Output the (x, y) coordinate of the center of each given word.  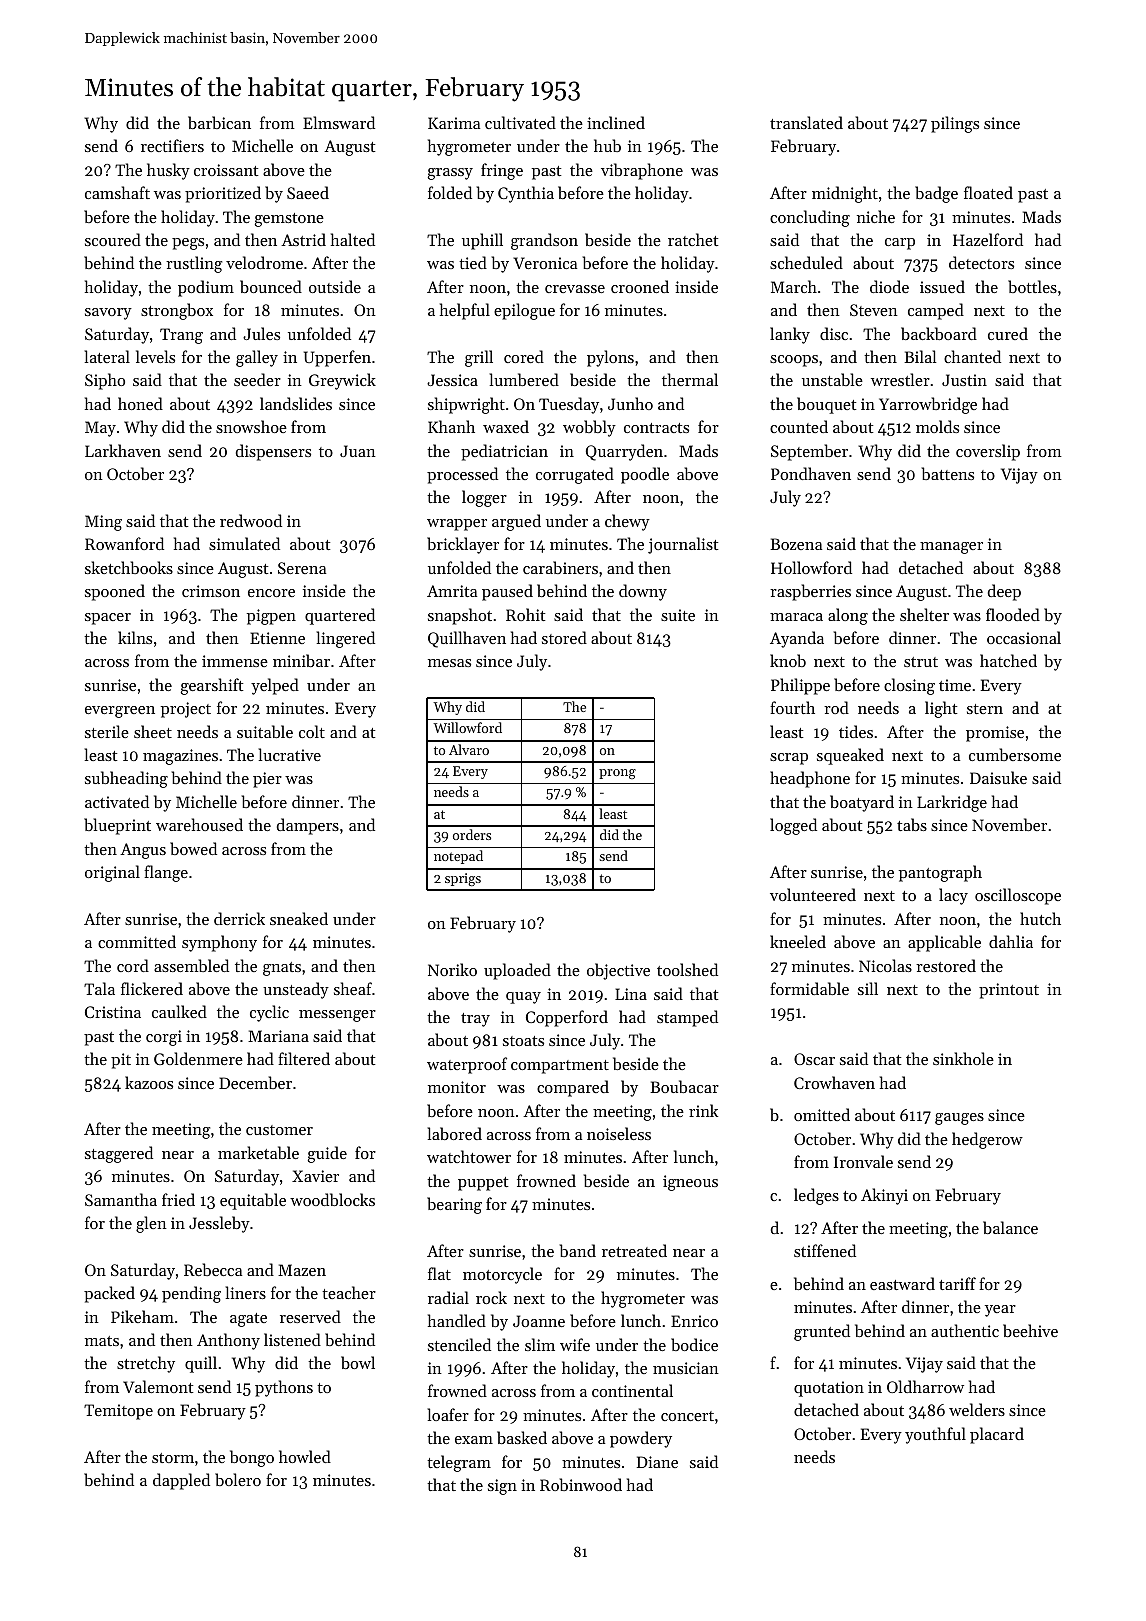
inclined (616, 122)
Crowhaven (834, 1082)
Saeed (308, 192)
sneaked (299, 918)
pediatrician (504, 452)
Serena (302, 568)
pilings (955, 124)
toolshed (687, 969)
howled (305, 1456)
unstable (832, 379)
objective (618, 971)
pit (121, 1061)
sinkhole (963, 1058)
